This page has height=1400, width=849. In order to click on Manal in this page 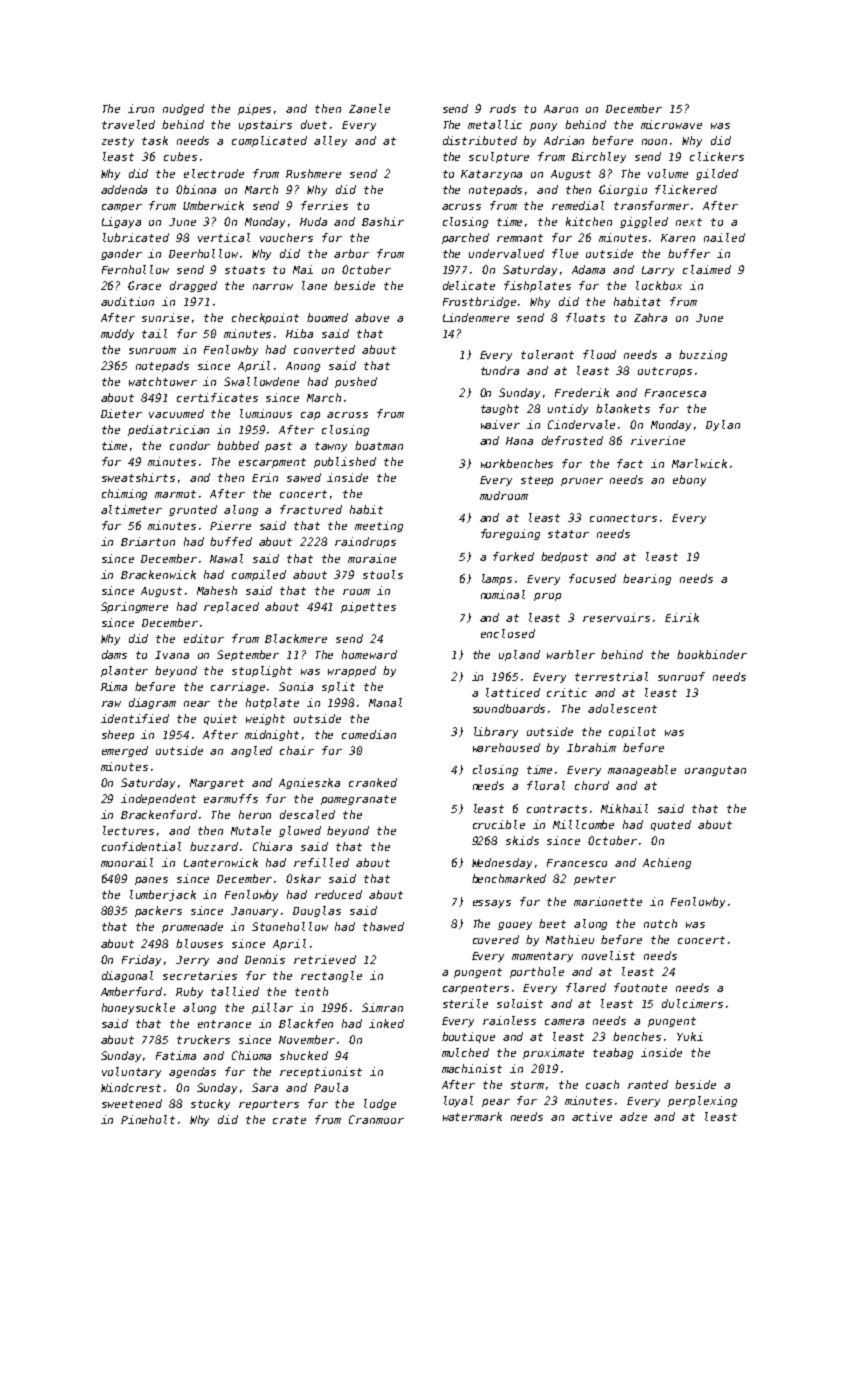, I will do `click(385, 702)`.
